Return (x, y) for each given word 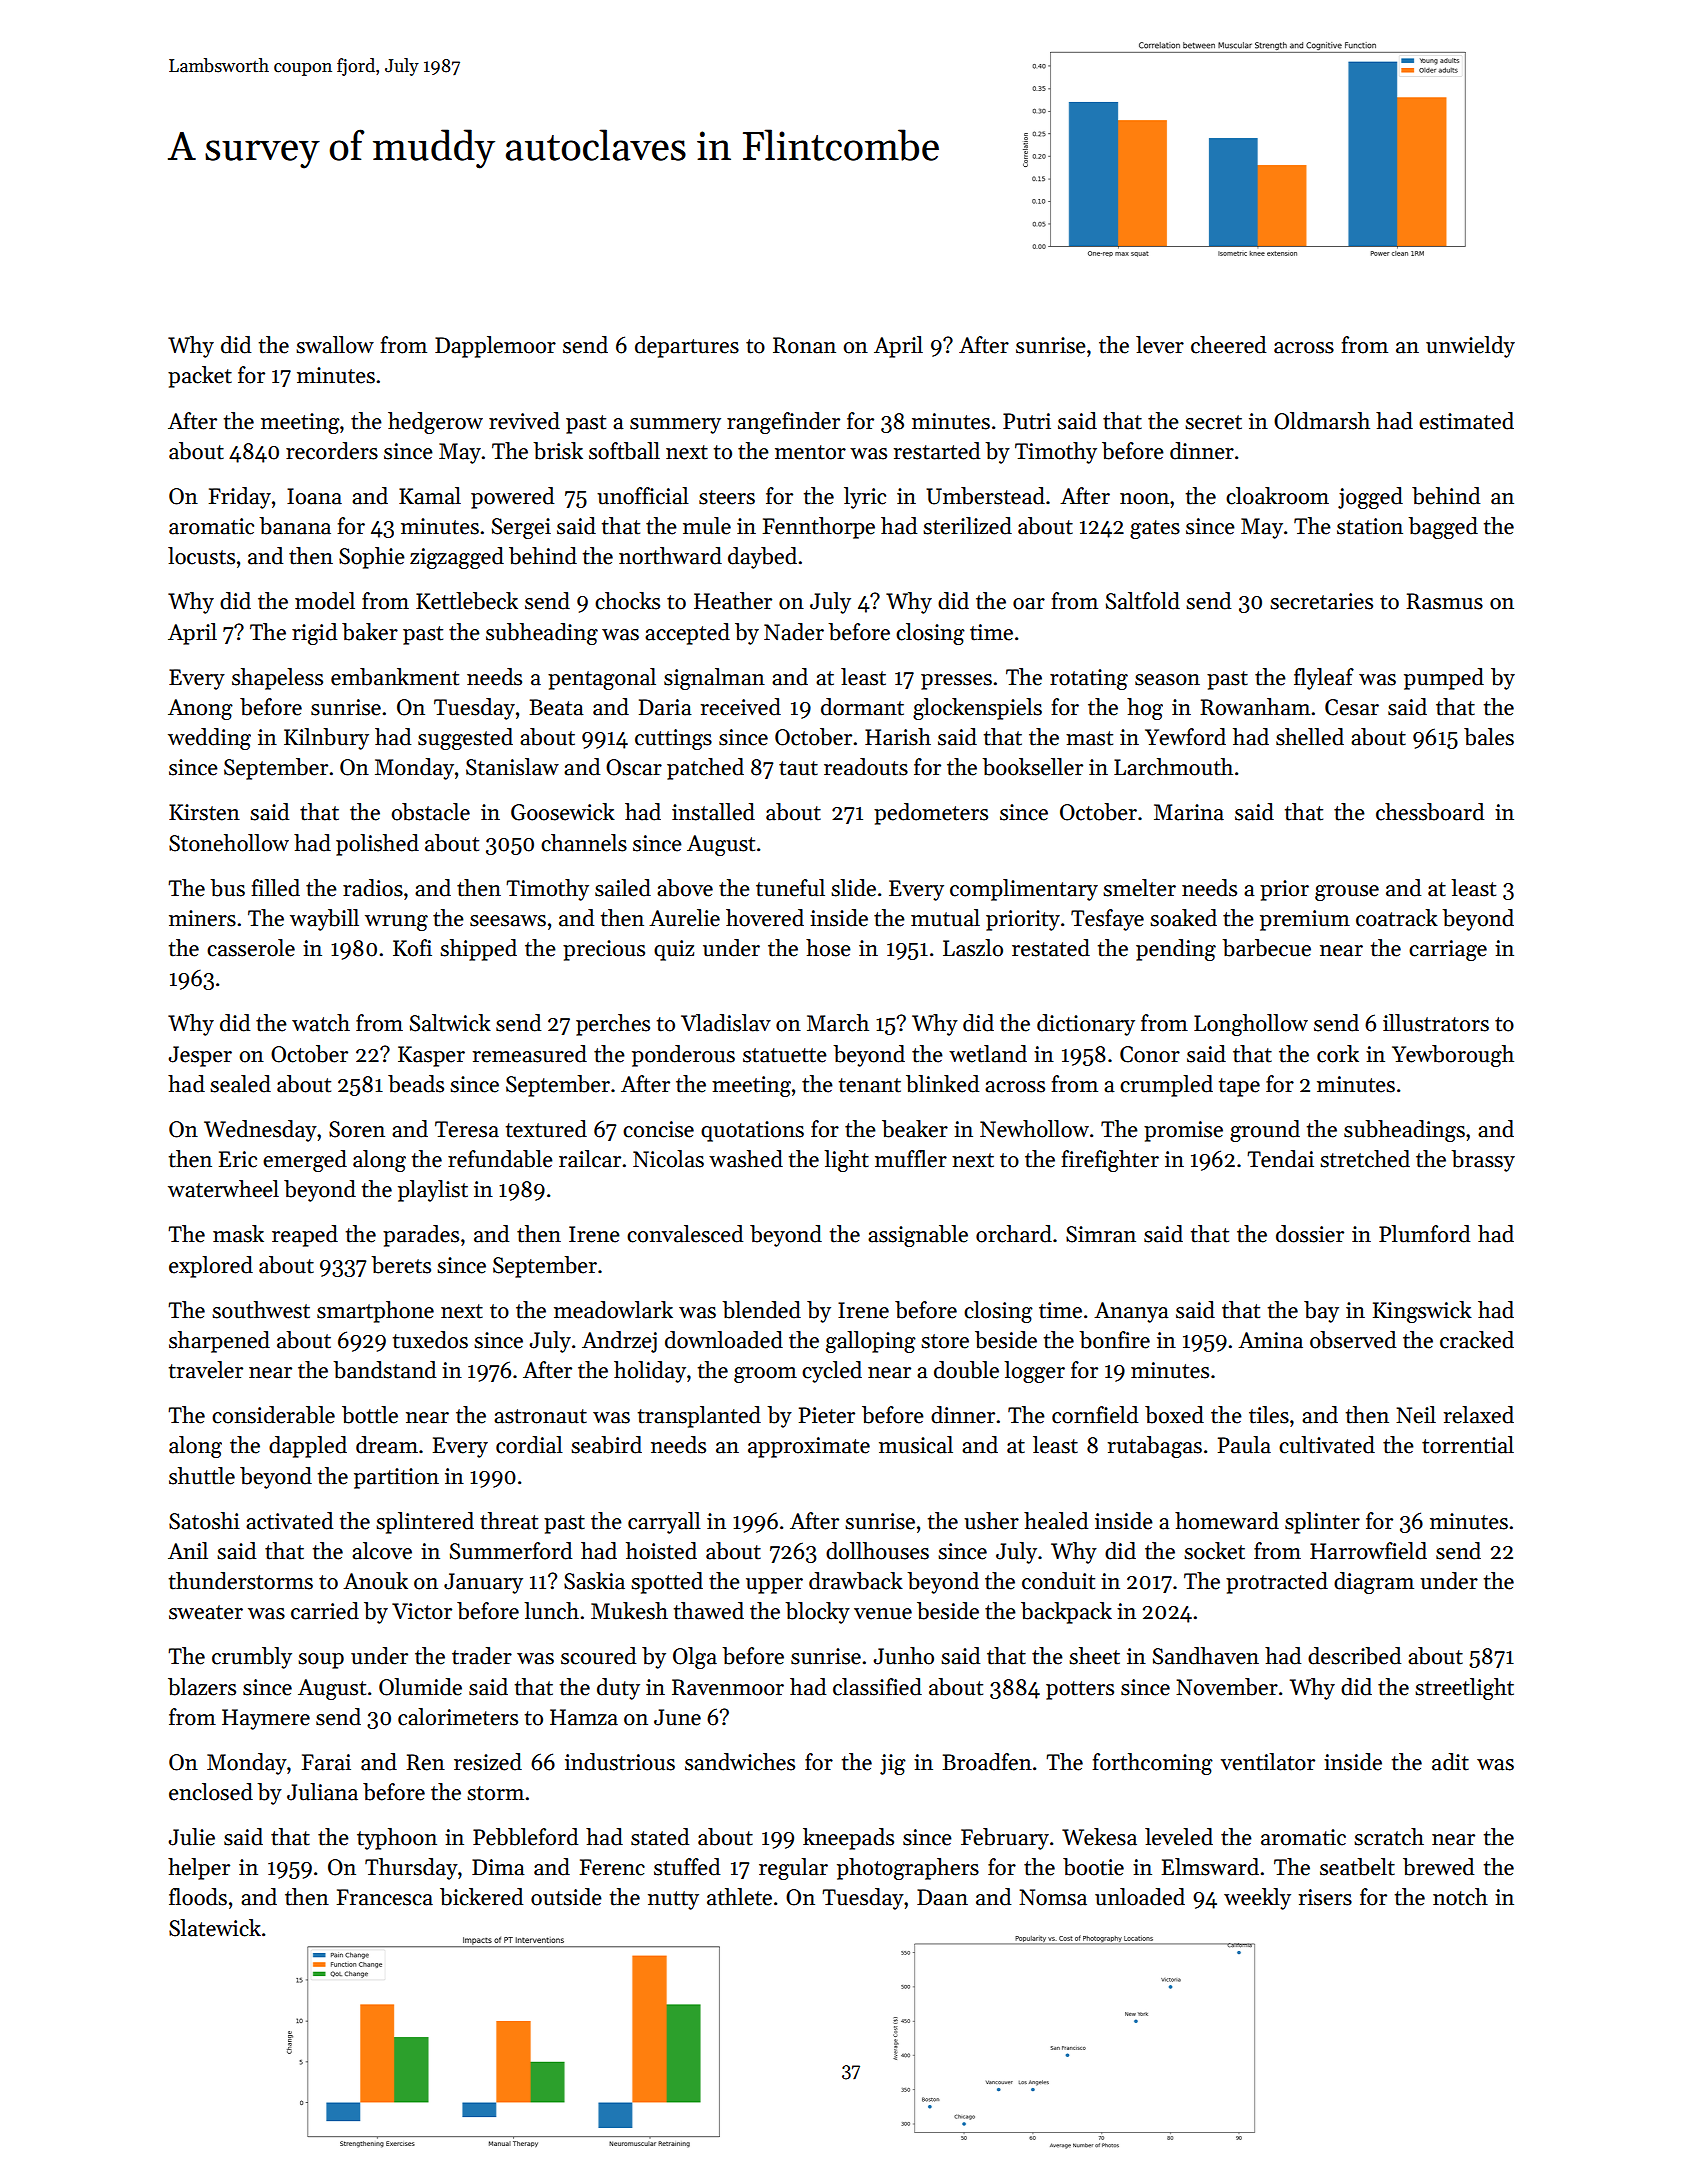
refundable (500, 1159)
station (1370, 526)
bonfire (1114, 1340)
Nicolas (668, 1159)
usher (991, 1521)
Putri (1027, 421)
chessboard (1430, 812)
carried (325, 1611)
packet (200, 377)
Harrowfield (1368, 1551)
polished (377, 845)
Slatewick (215, 1928)
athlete (739, 1897)
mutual (945, 918)
